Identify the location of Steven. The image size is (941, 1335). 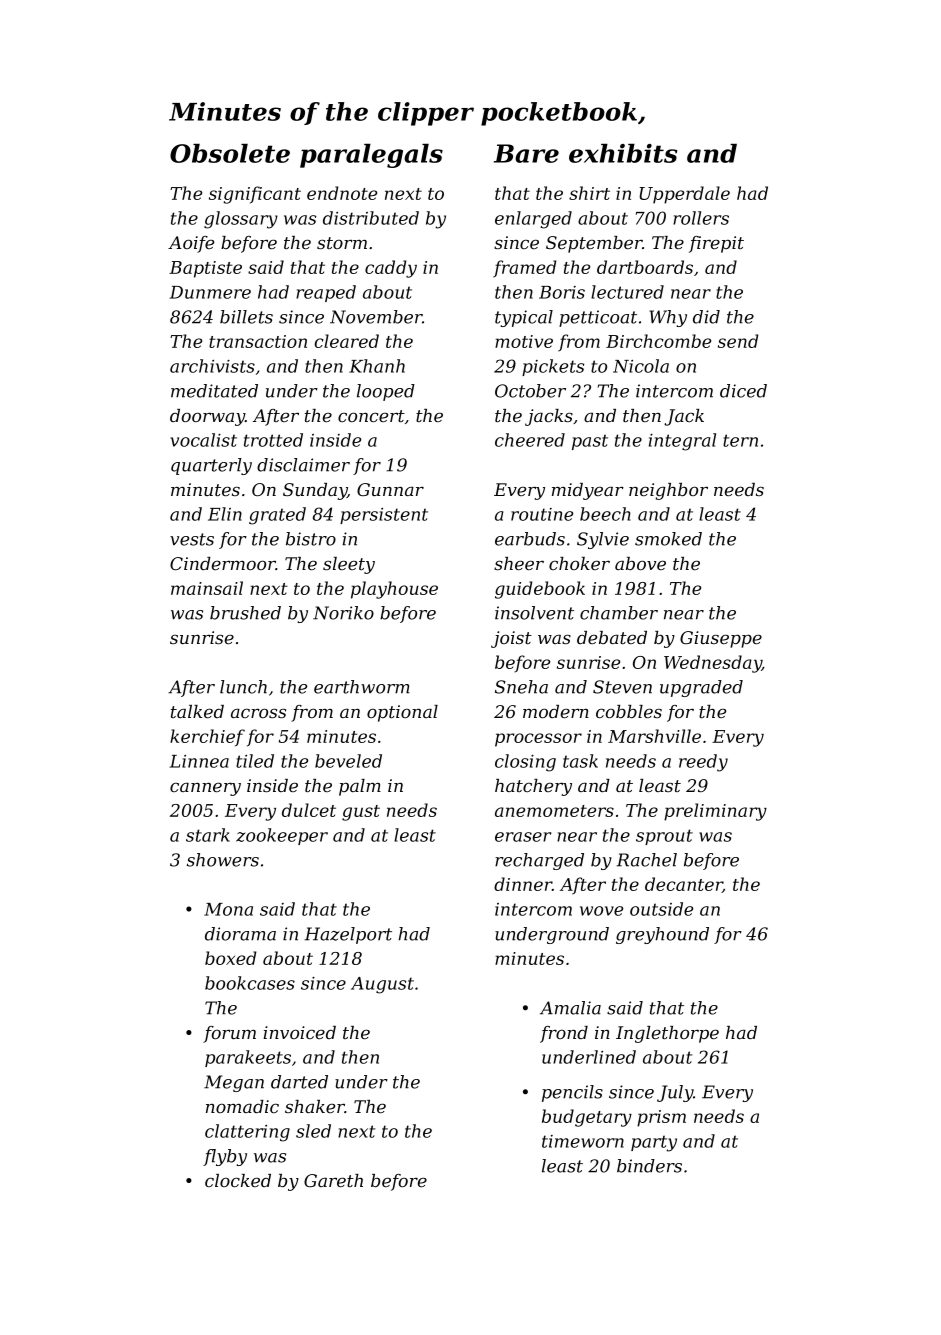
(622, 687).
